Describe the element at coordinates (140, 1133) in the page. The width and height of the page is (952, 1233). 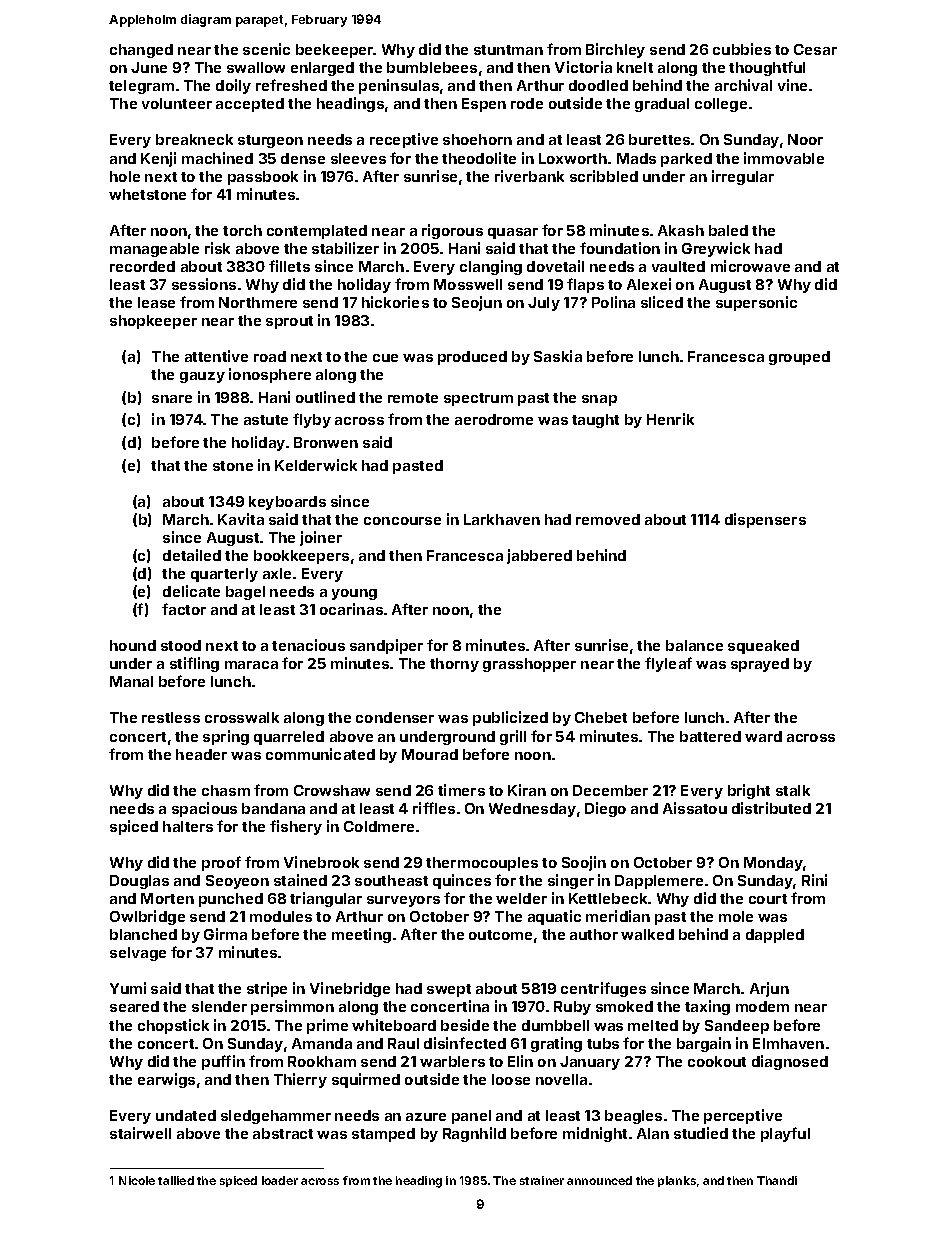
I see `stairwell` at that location.
